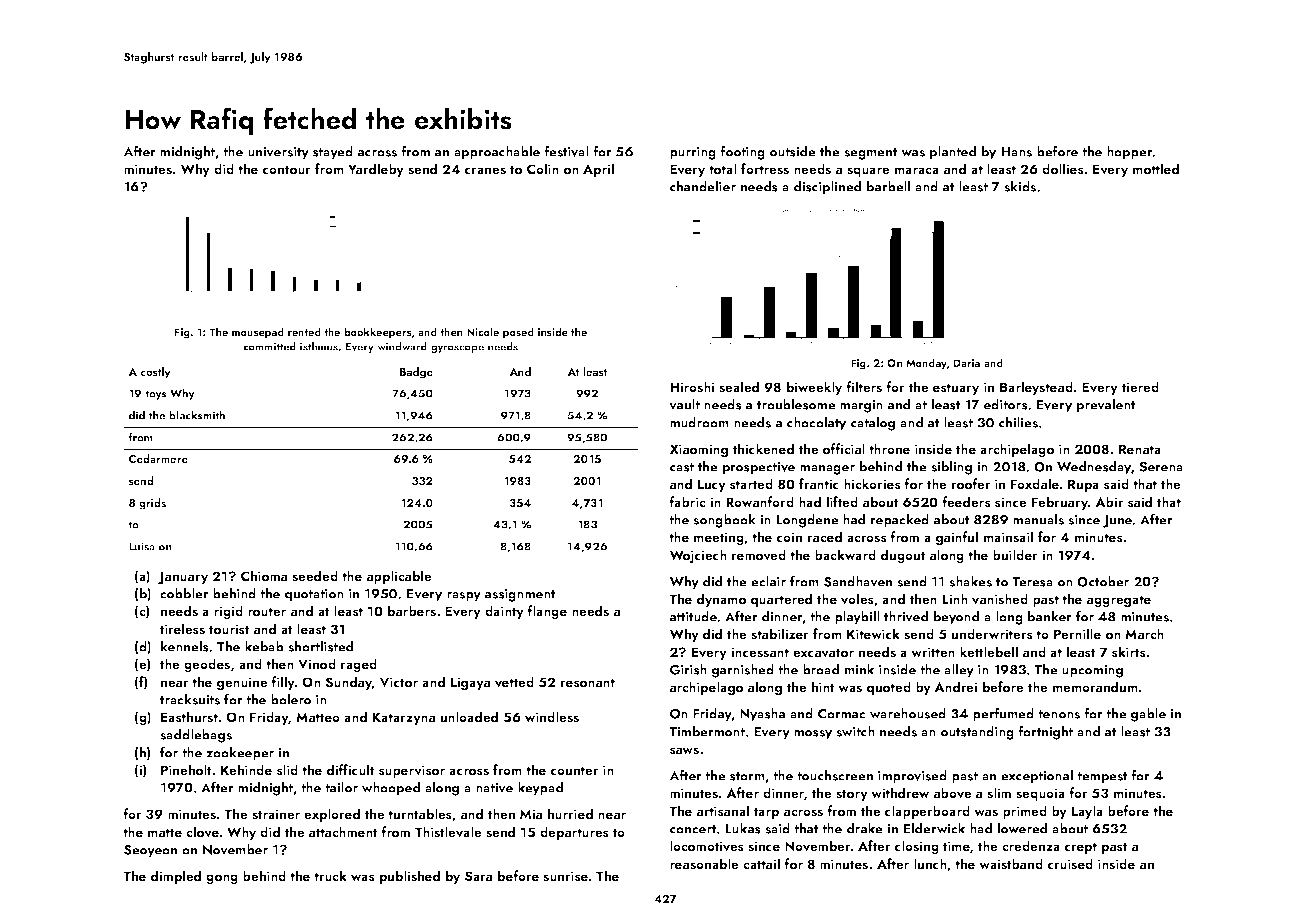  What do you see at coordinates (574, 833) in the screenshot?
I see `departures` at bounding box center [574, 833].
